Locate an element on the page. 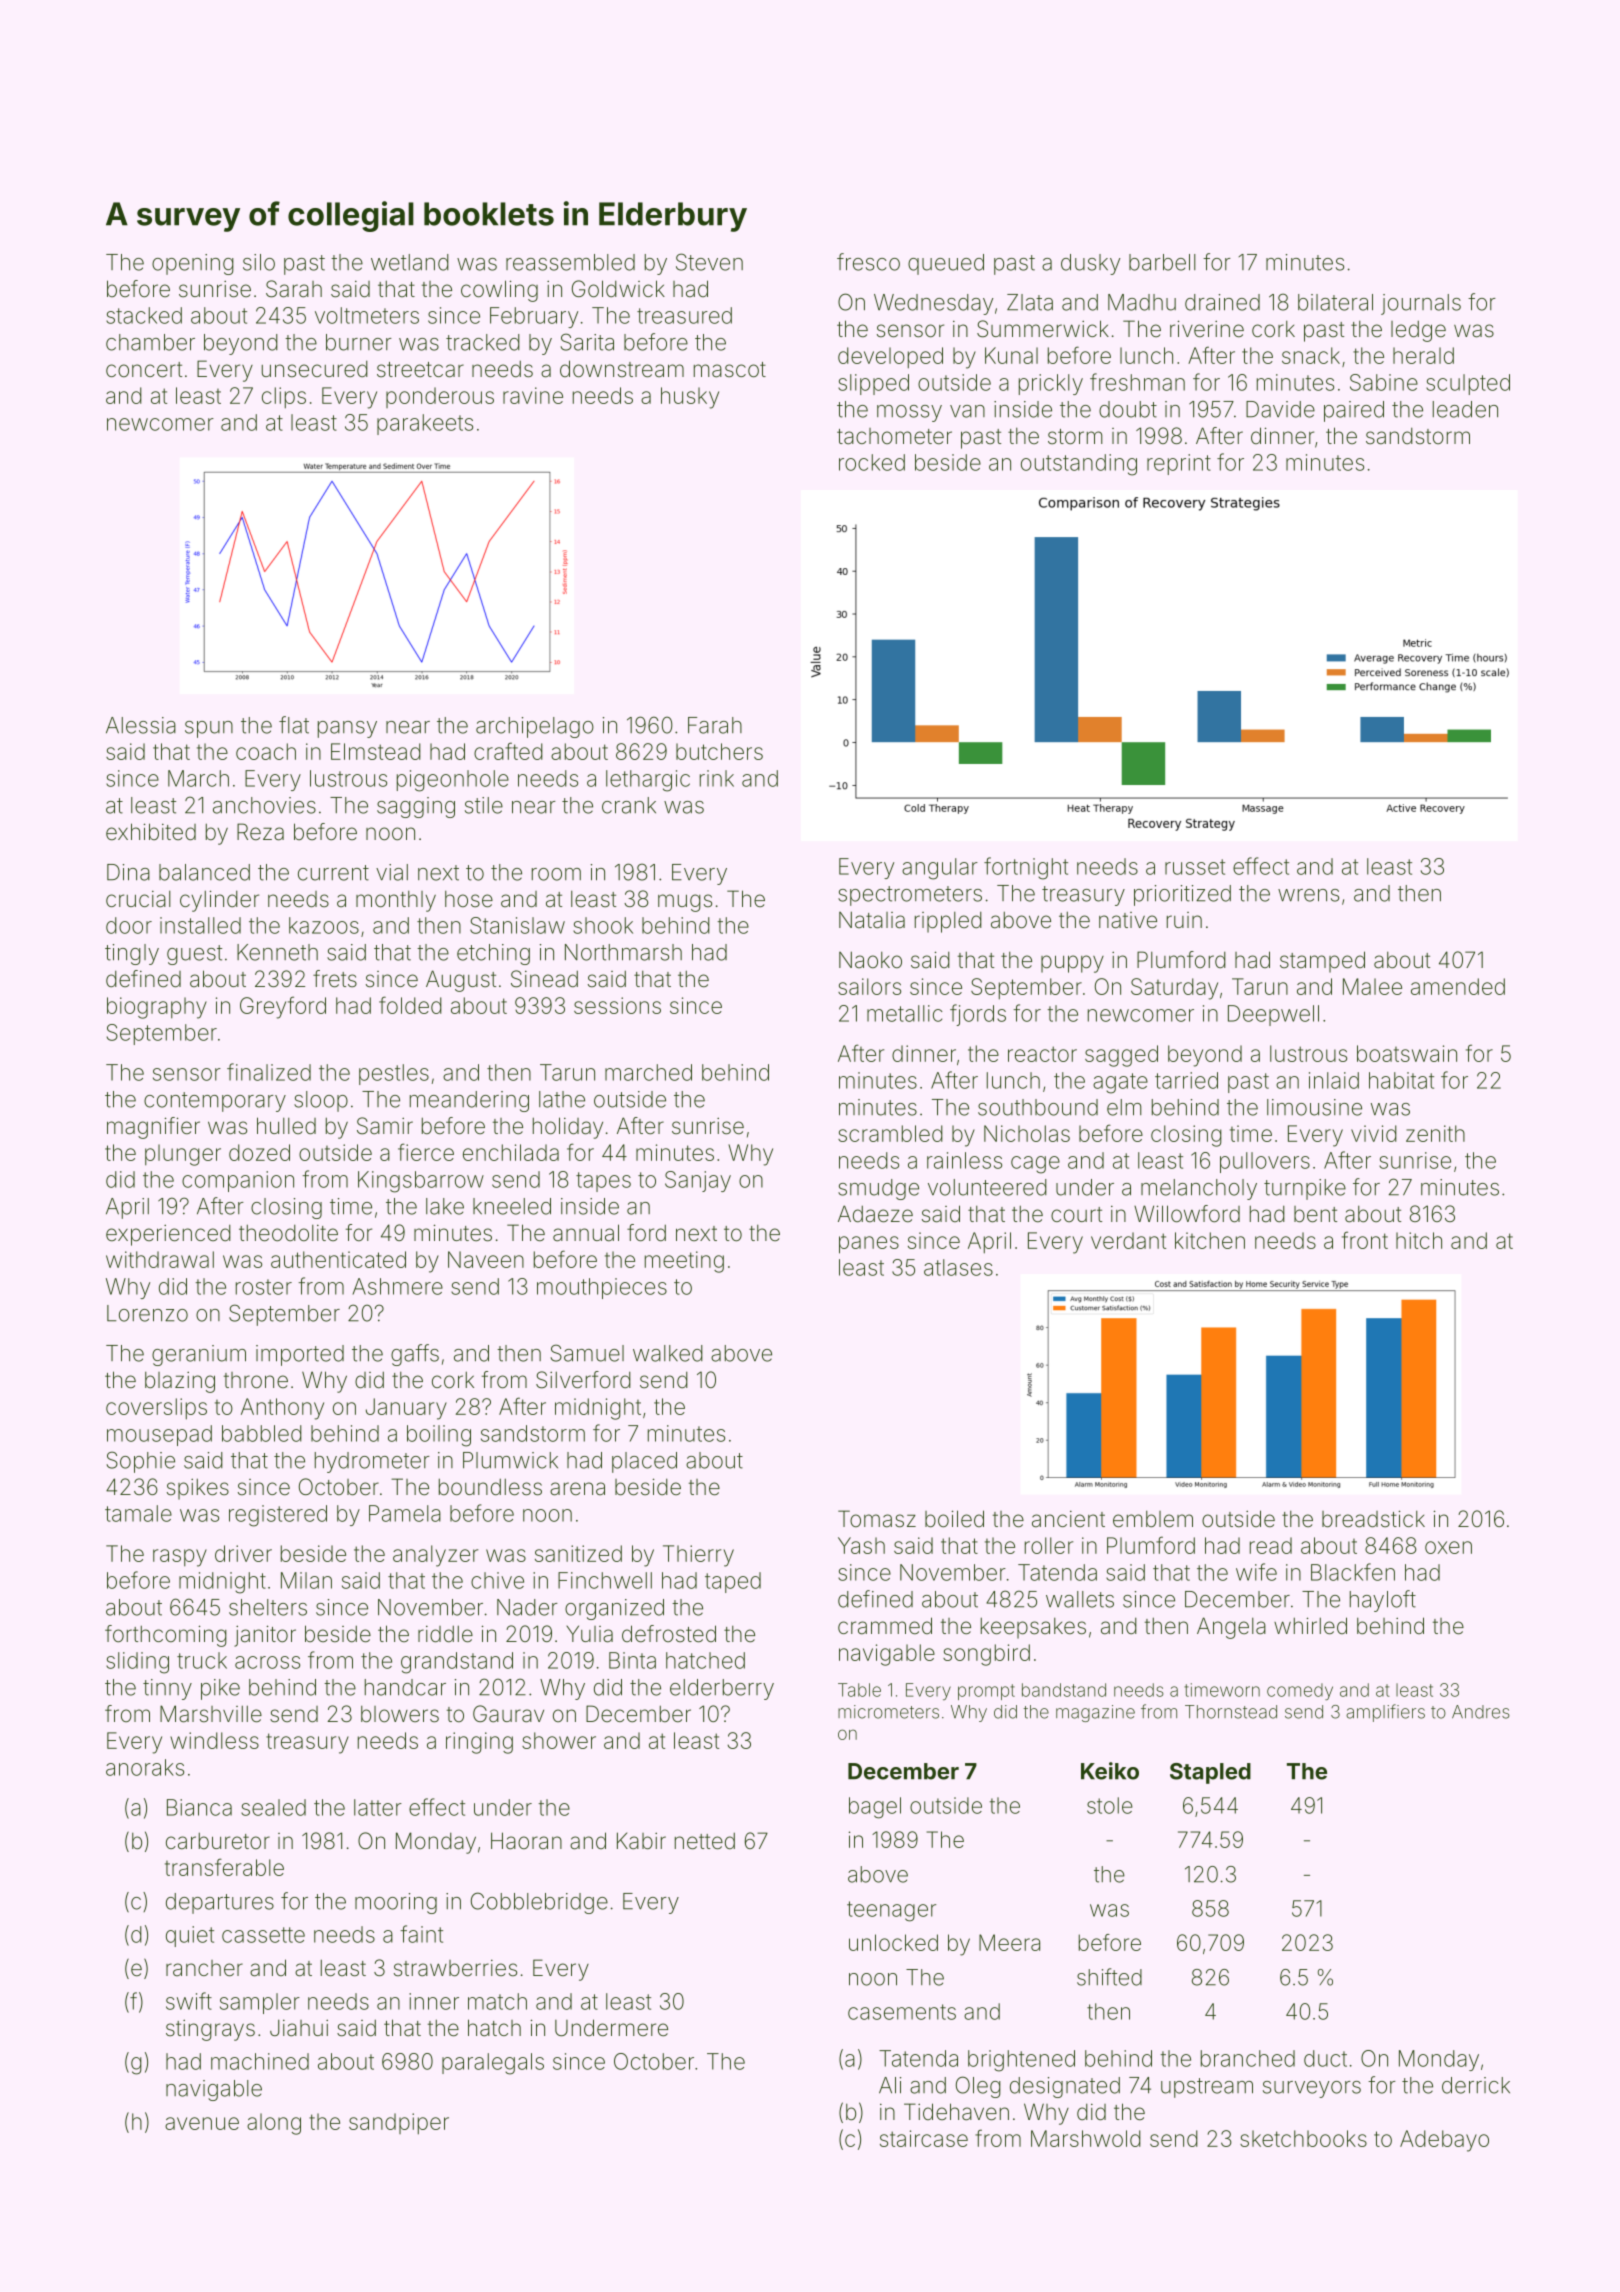 The width and height of the image is (1620, 2292). parakeets is located at coordinates (425, 424).
